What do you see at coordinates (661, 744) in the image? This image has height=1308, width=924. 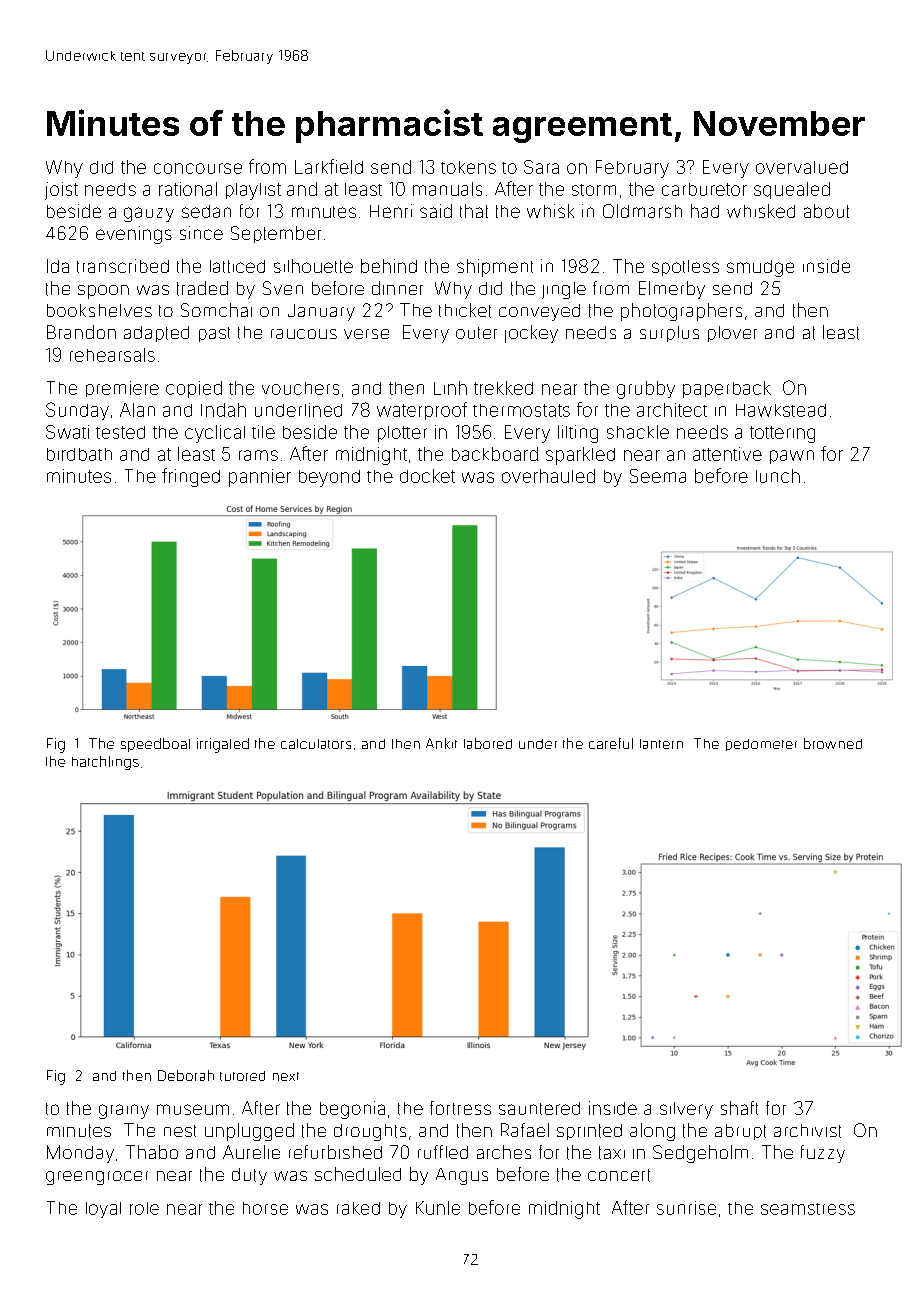 I see `lantern` at bounding box center [661, 744].
